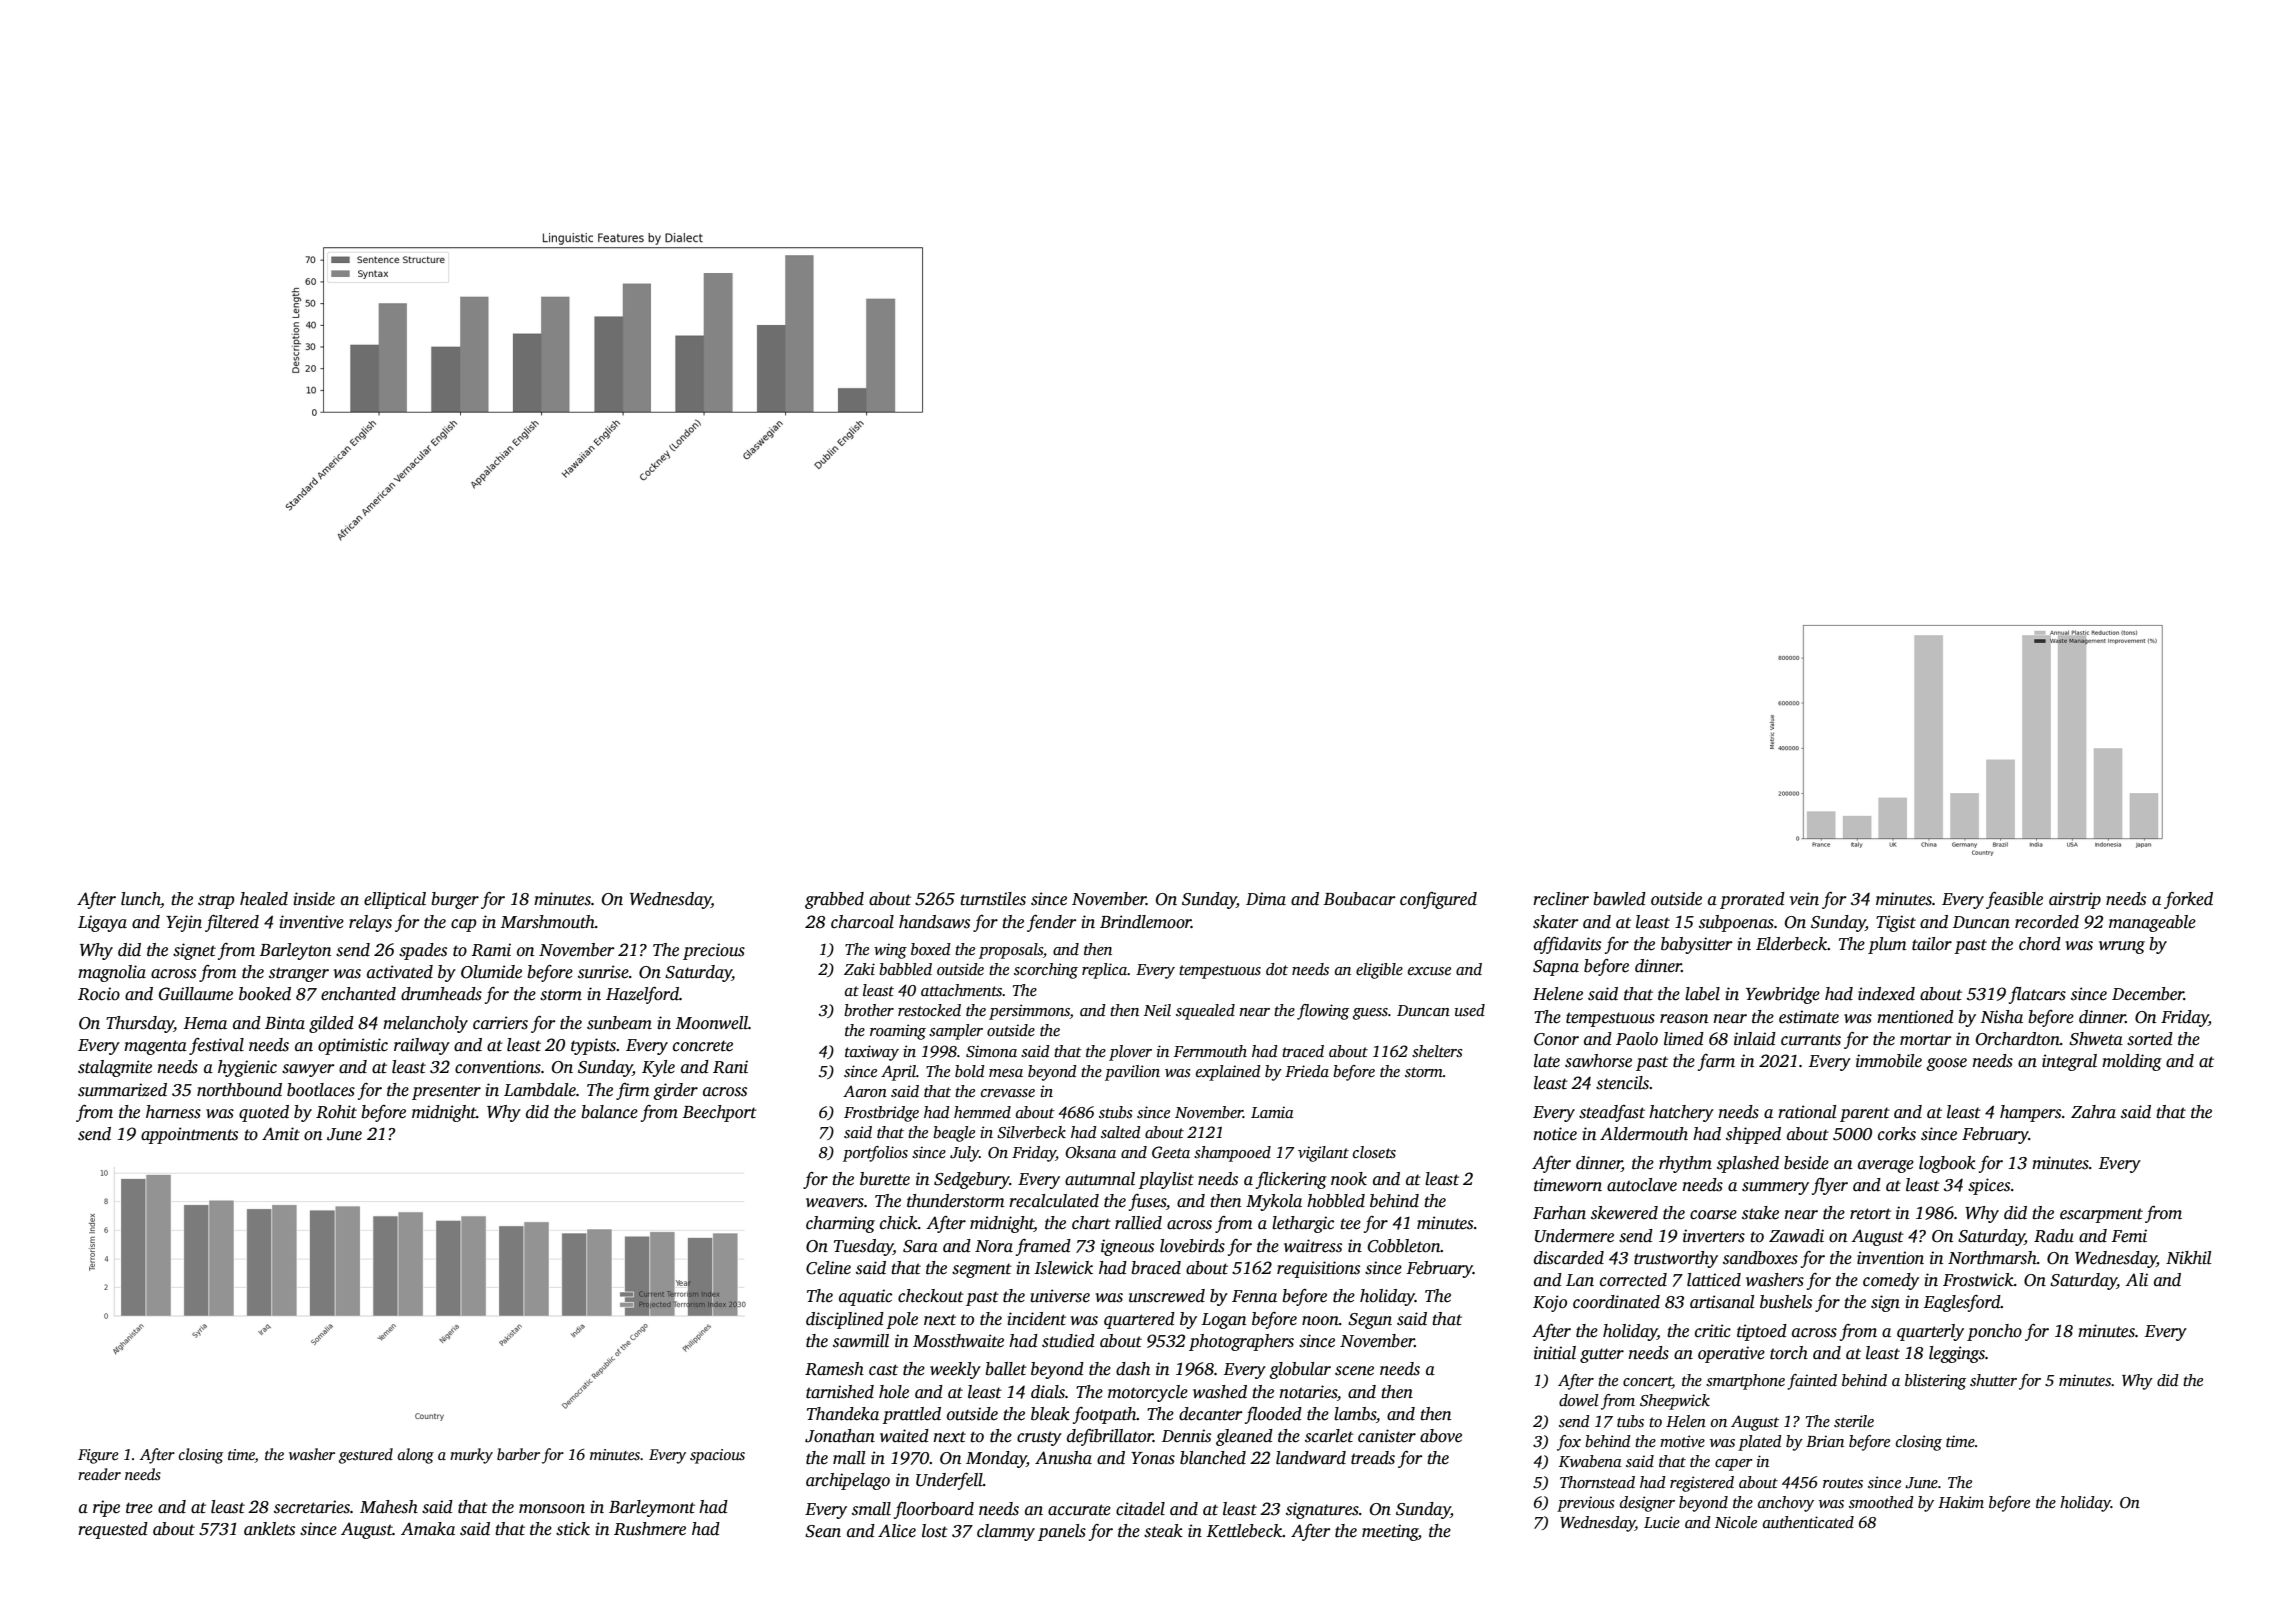 The height and width of the page is (1620, 2292). Describe the element at coordinates (2152, 923) in the page. I see `manageable` at that location.
